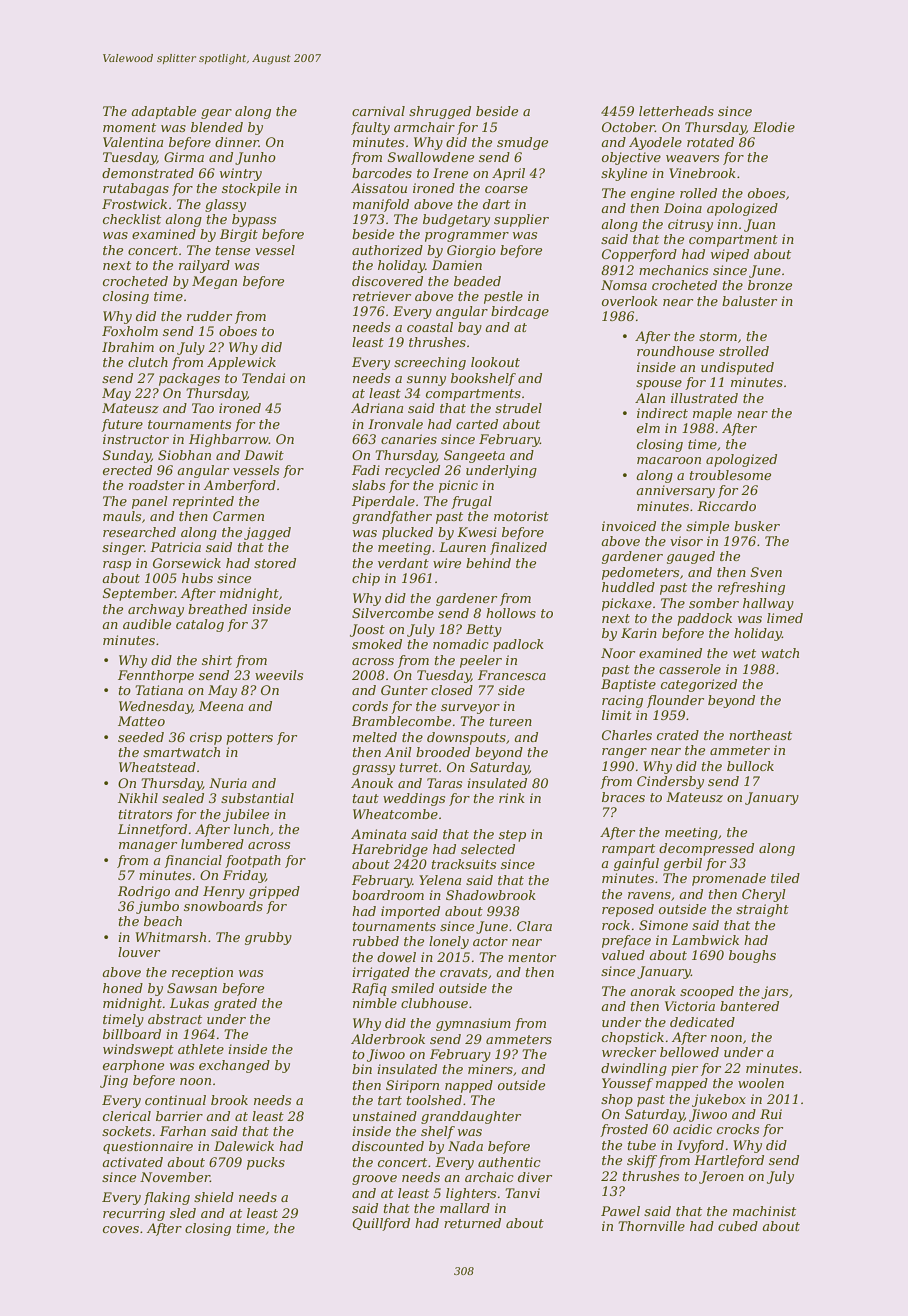  I want to click on October, so click(628, 127).
